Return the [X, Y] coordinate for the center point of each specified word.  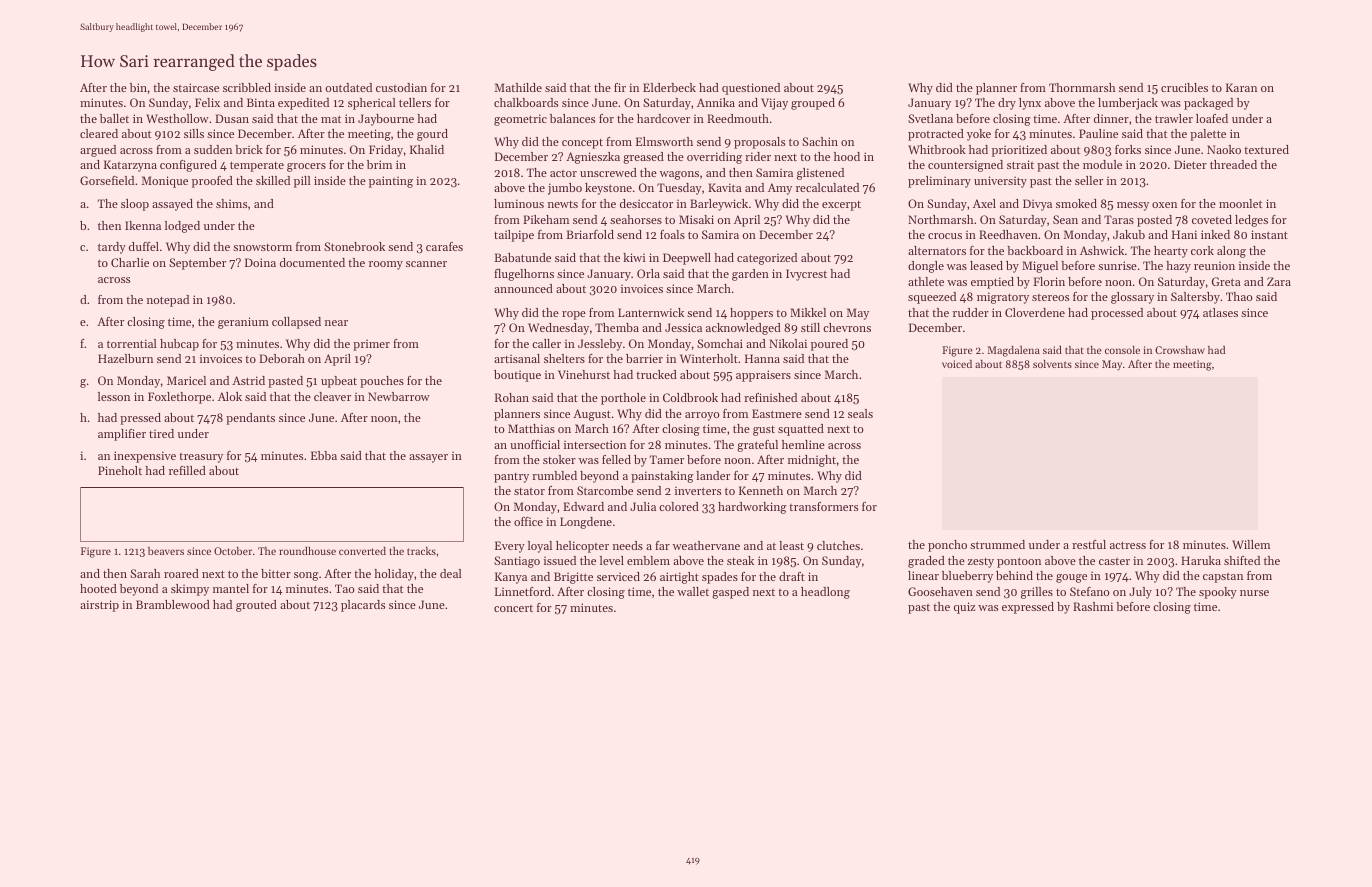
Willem [1251, 544]
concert [513, 608]
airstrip [99, 606]
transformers [823, 506]
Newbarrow [399, 396]
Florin [1049, 281]
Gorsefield [107, 180]
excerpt [841, 206]
